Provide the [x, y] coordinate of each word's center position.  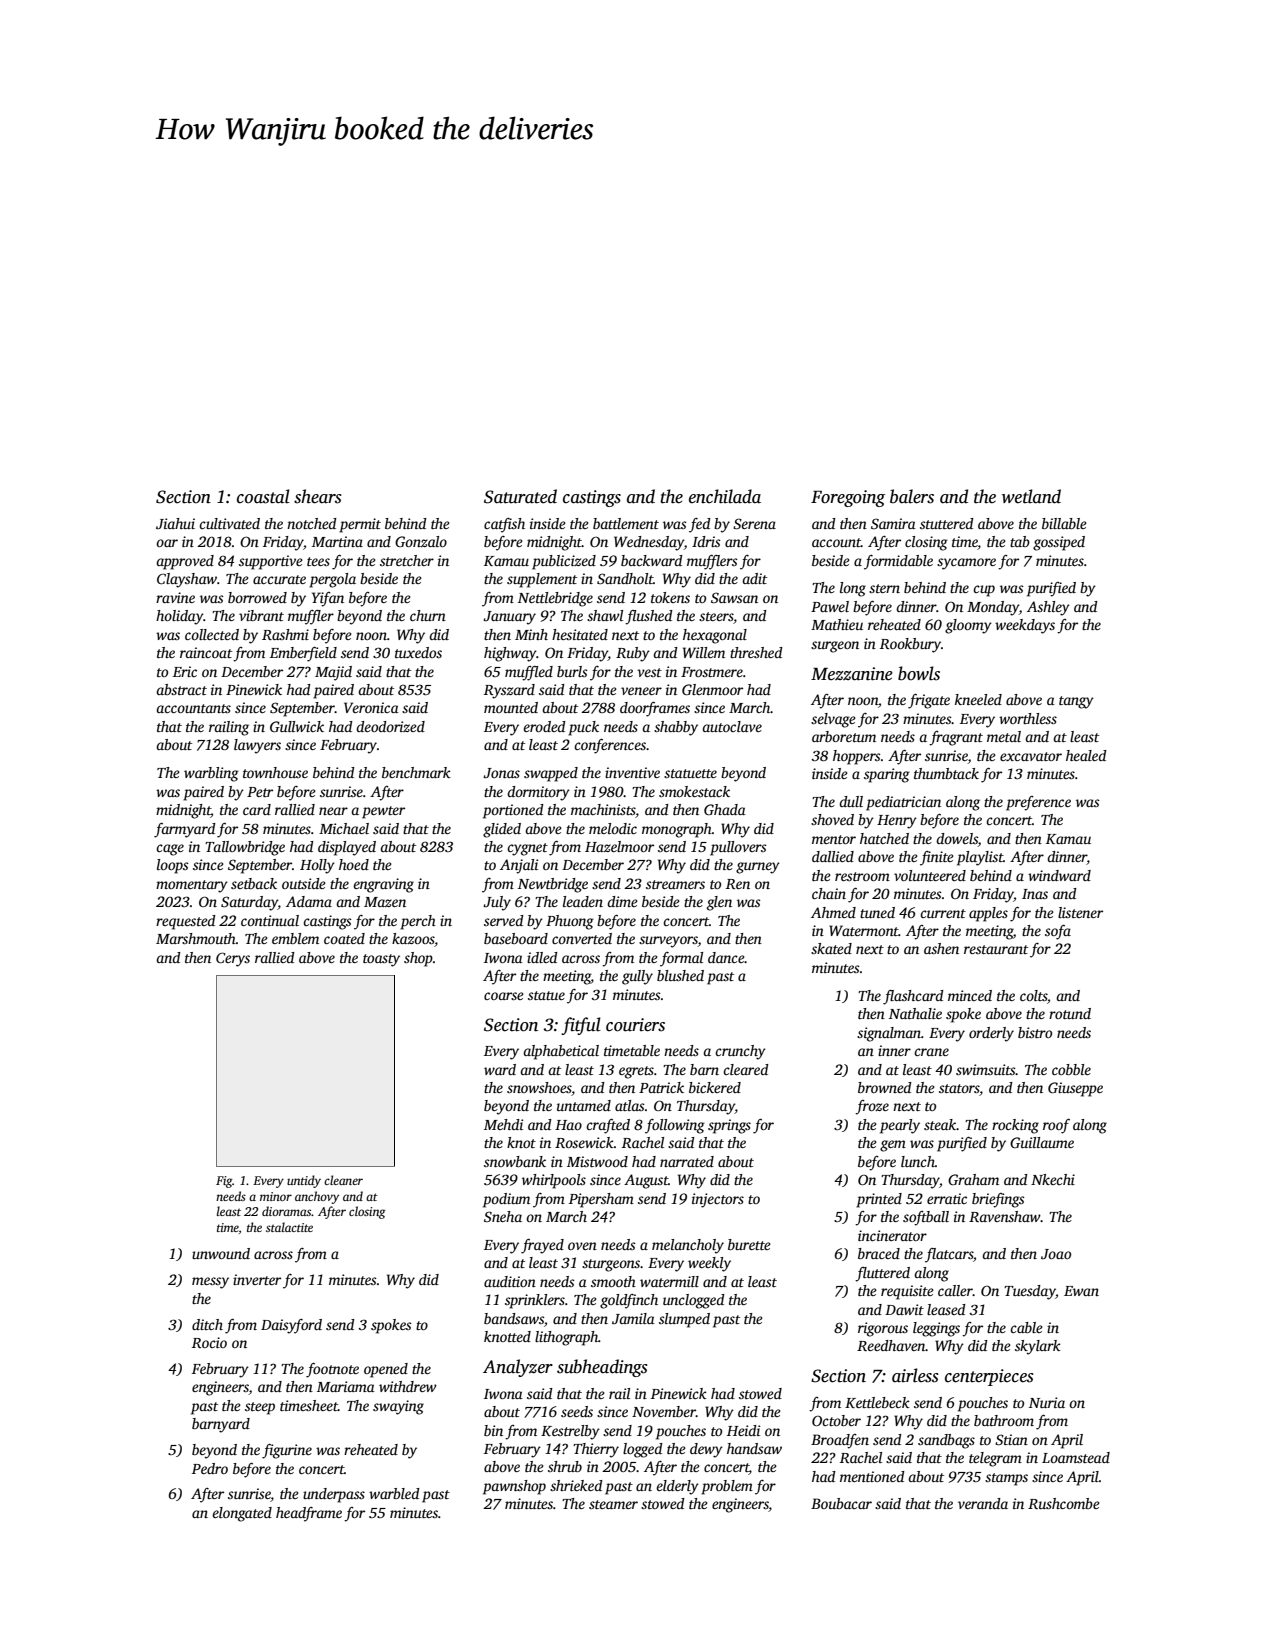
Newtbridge [553, 885]
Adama [309, 901]
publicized [564, 562]
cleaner [343, 1180]
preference [1038, 803]
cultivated [229, 523]
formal [681, 959]
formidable [898, 562]
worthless [1028, 718]
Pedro [210, 1468]
